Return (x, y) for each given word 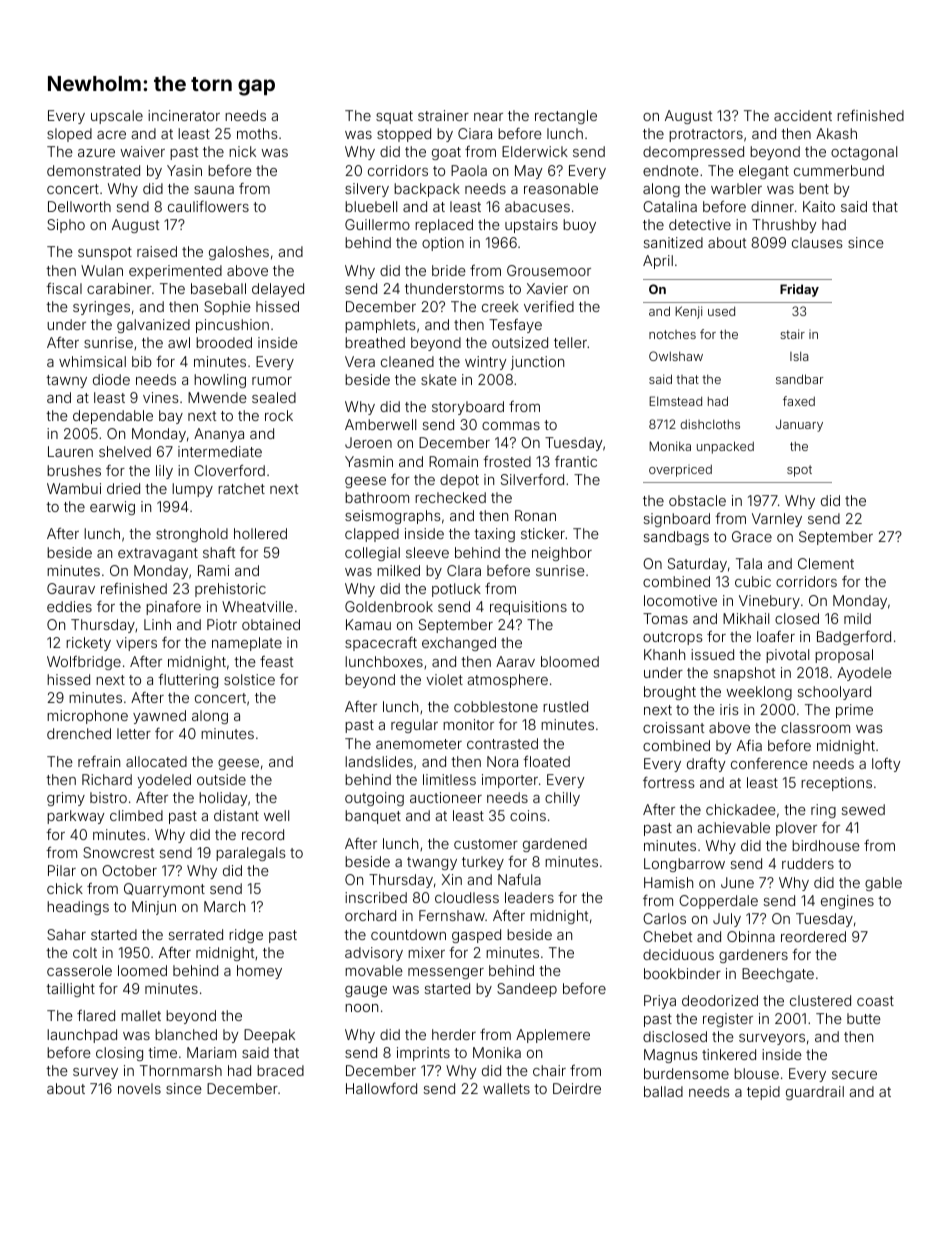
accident (803, 115)
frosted (507, 461)
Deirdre (577, 1088)
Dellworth (79, 206)
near (488, 117)
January (799, 425)
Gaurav (71, 588)
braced (280, 1070)
